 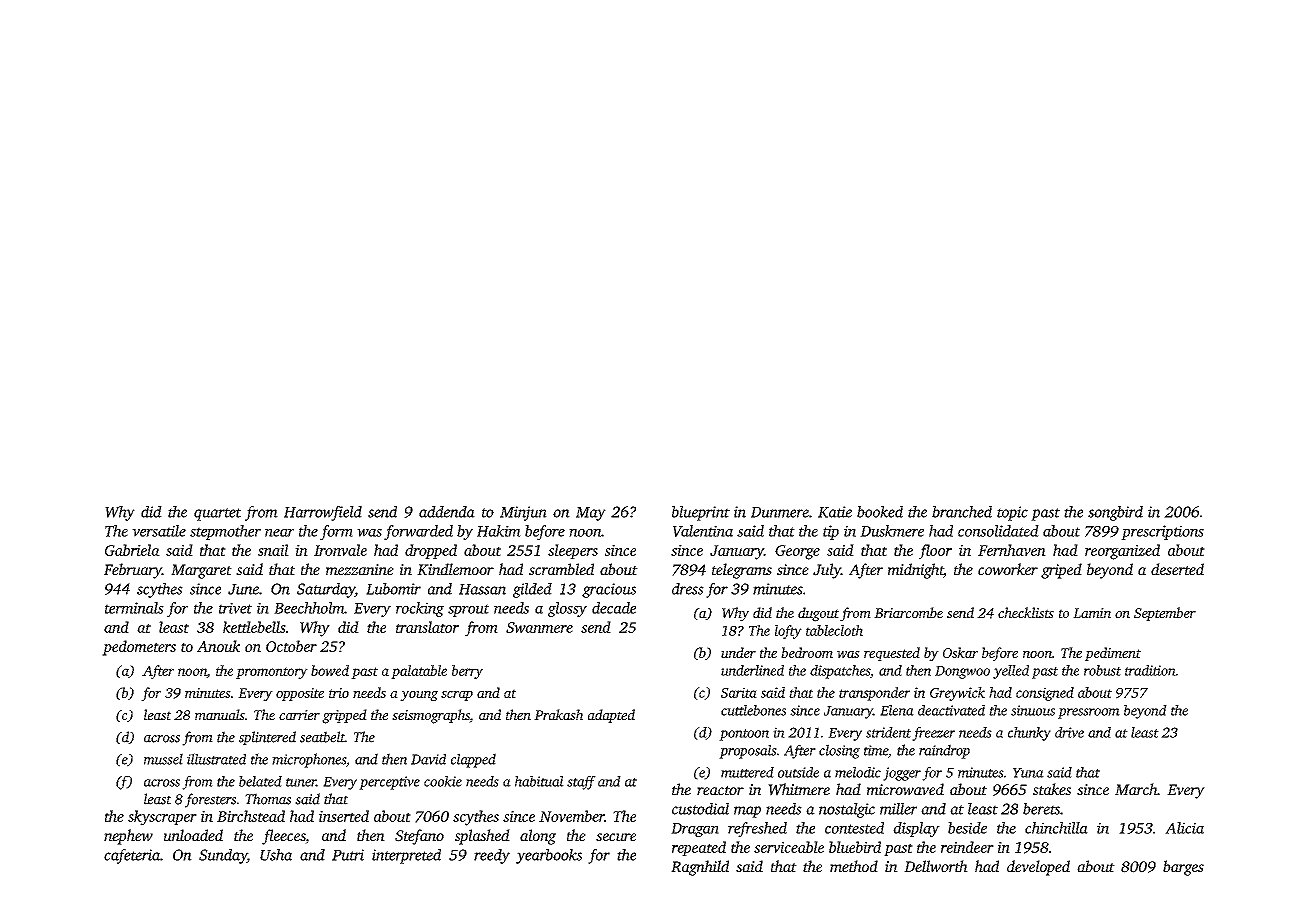 I want to click on booked, so click(x=880, y=512).
